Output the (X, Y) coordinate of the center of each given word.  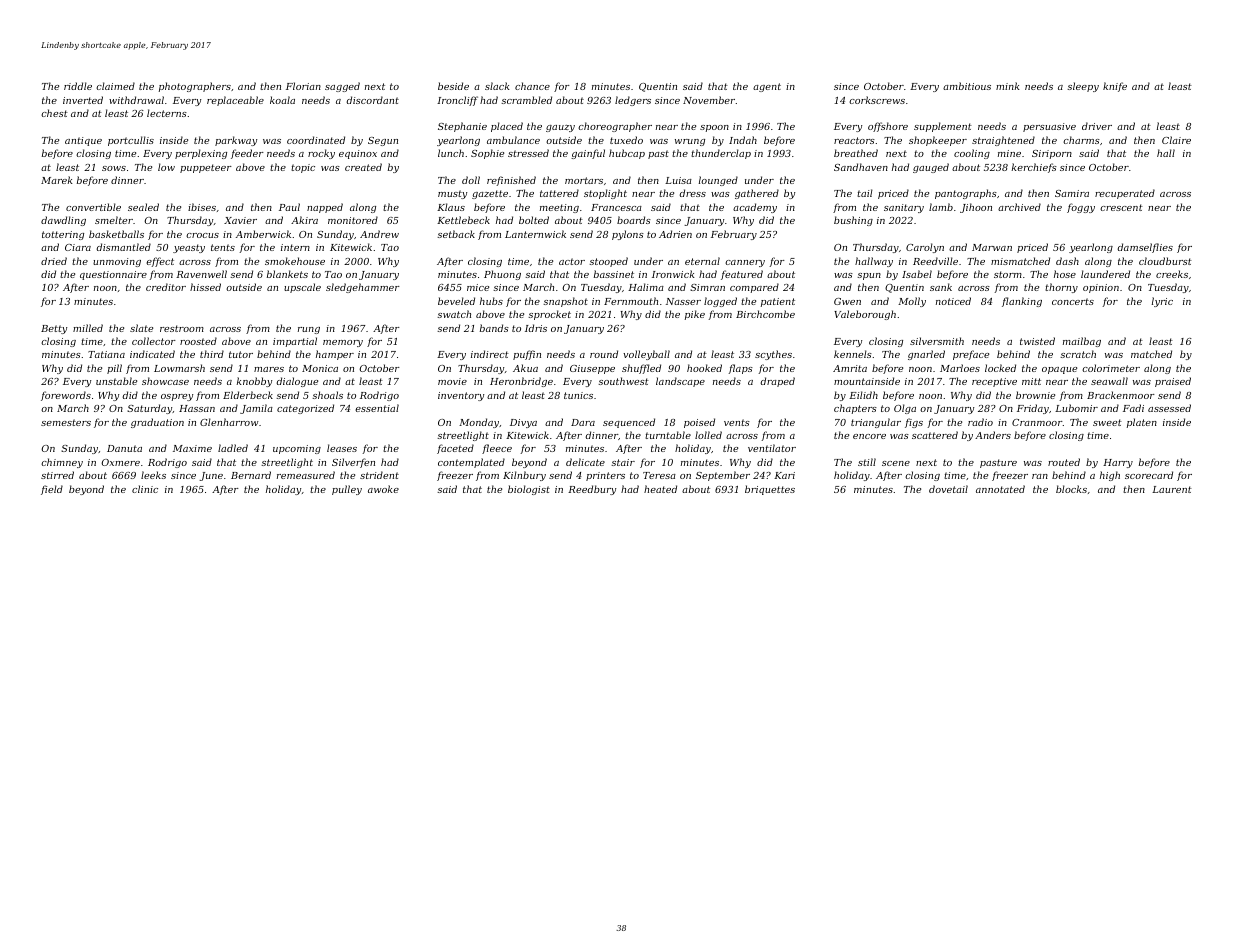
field (52, 490)
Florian (303, 86)
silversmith (937, 341)
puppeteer (206, 168)
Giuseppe (592, 369)
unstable (116, 381)
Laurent (1172, 489)
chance (532, 86)
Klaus (451, 207)
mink (1008, 86)
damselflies (1145, 248)
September (723, 476)
